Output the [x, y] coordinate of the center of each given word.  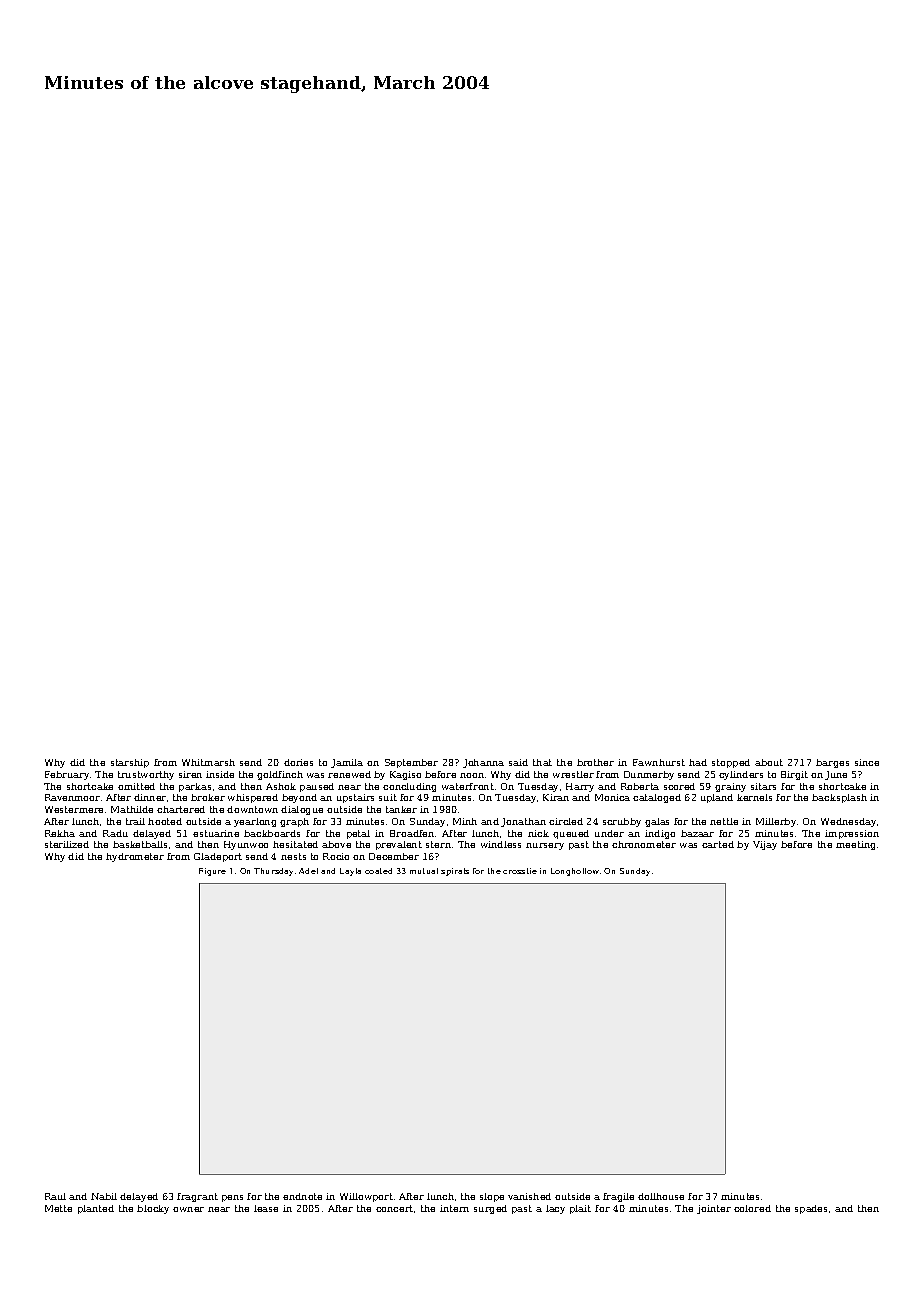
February [67, 775]
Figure [212, 872]
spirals [455, 872]
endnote [302, 1196]
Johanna [483, 763]
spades [811, 1209]
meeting [855, 845]
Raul [55, 1196]
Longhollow [575, 872]
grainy [730, 787]
